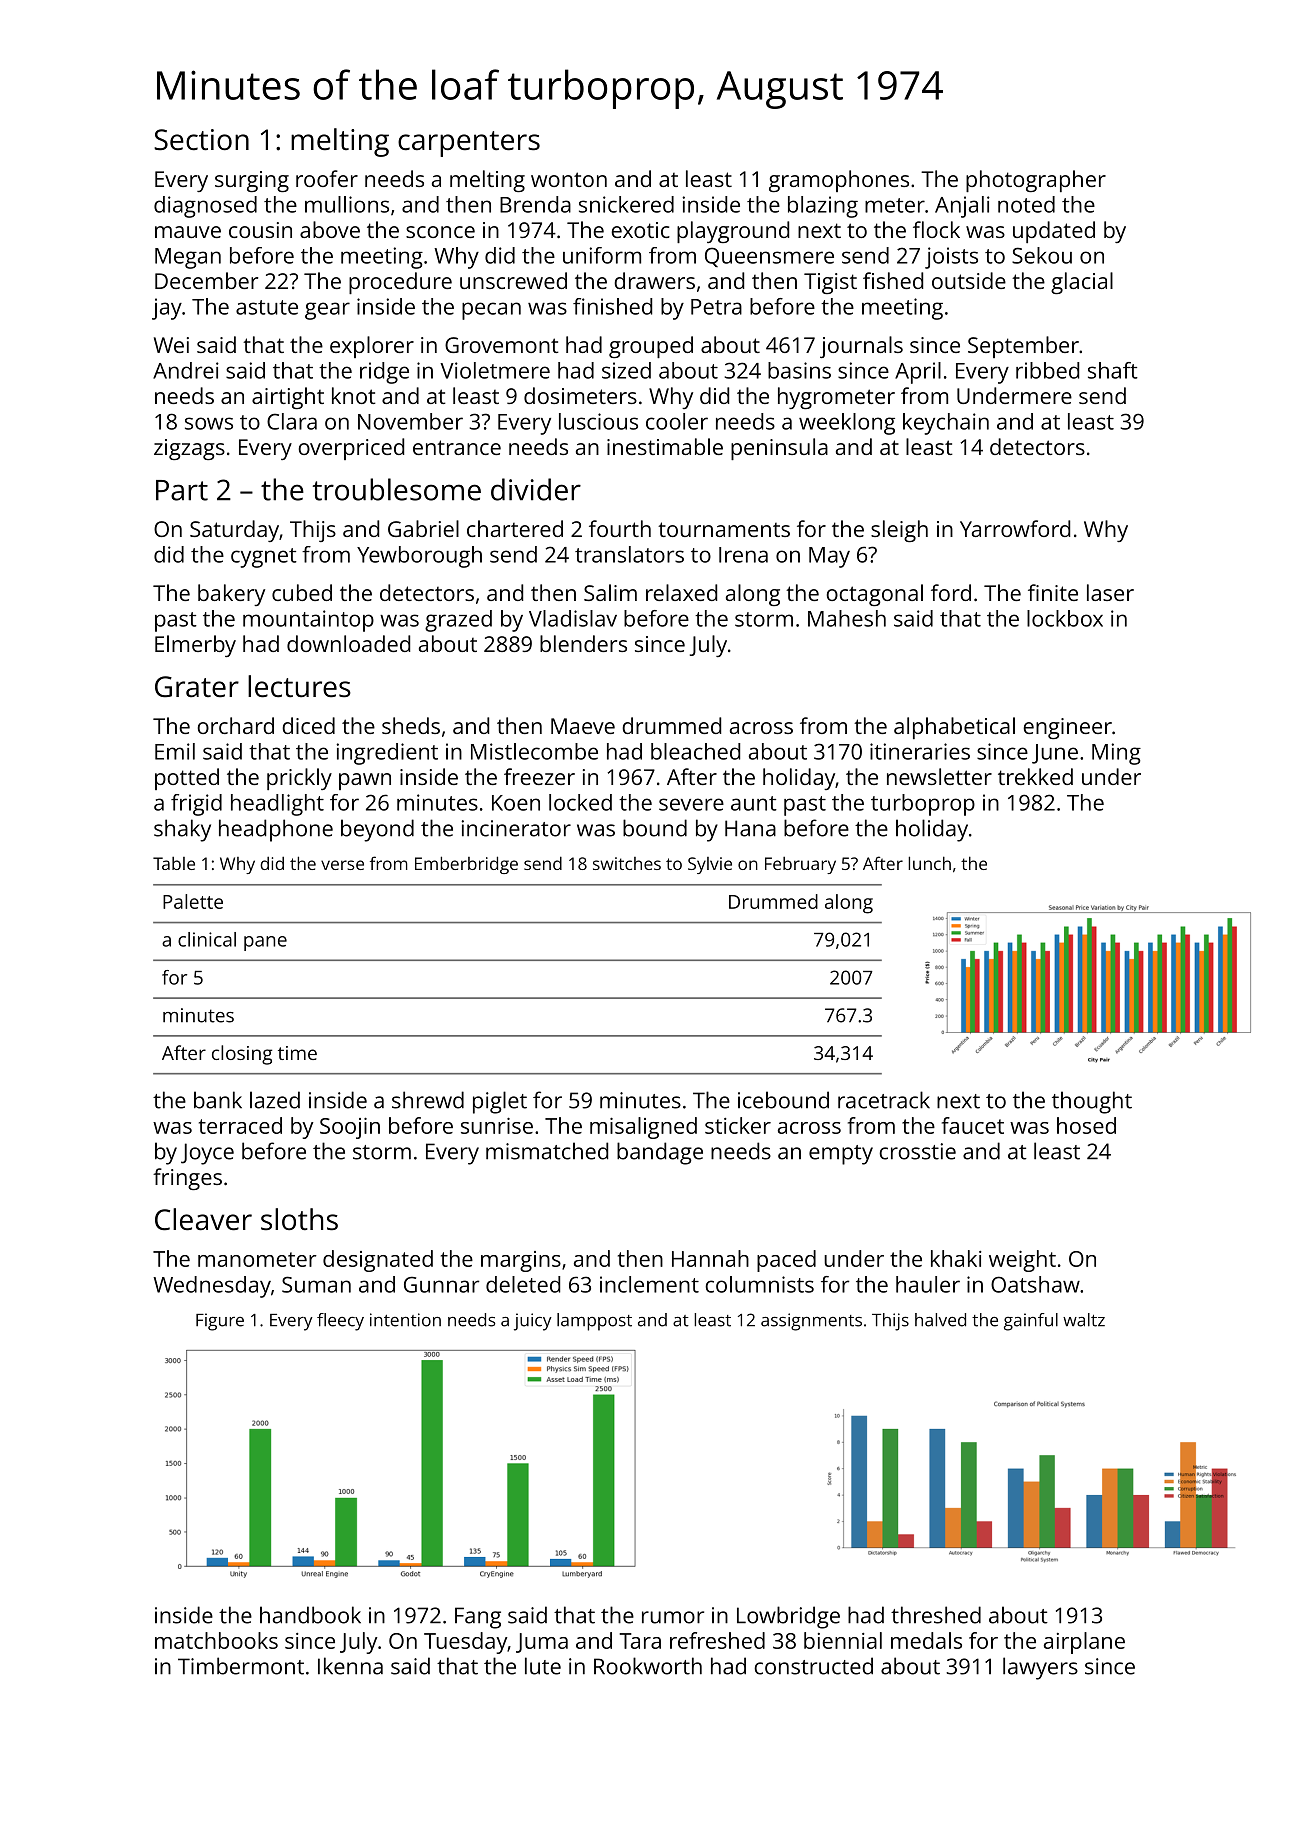 This document has width=1300, height=1838. What do you see at coordinates (205, 207) in the document?
I see `diagnosed` at bounding box center [205, 207].
